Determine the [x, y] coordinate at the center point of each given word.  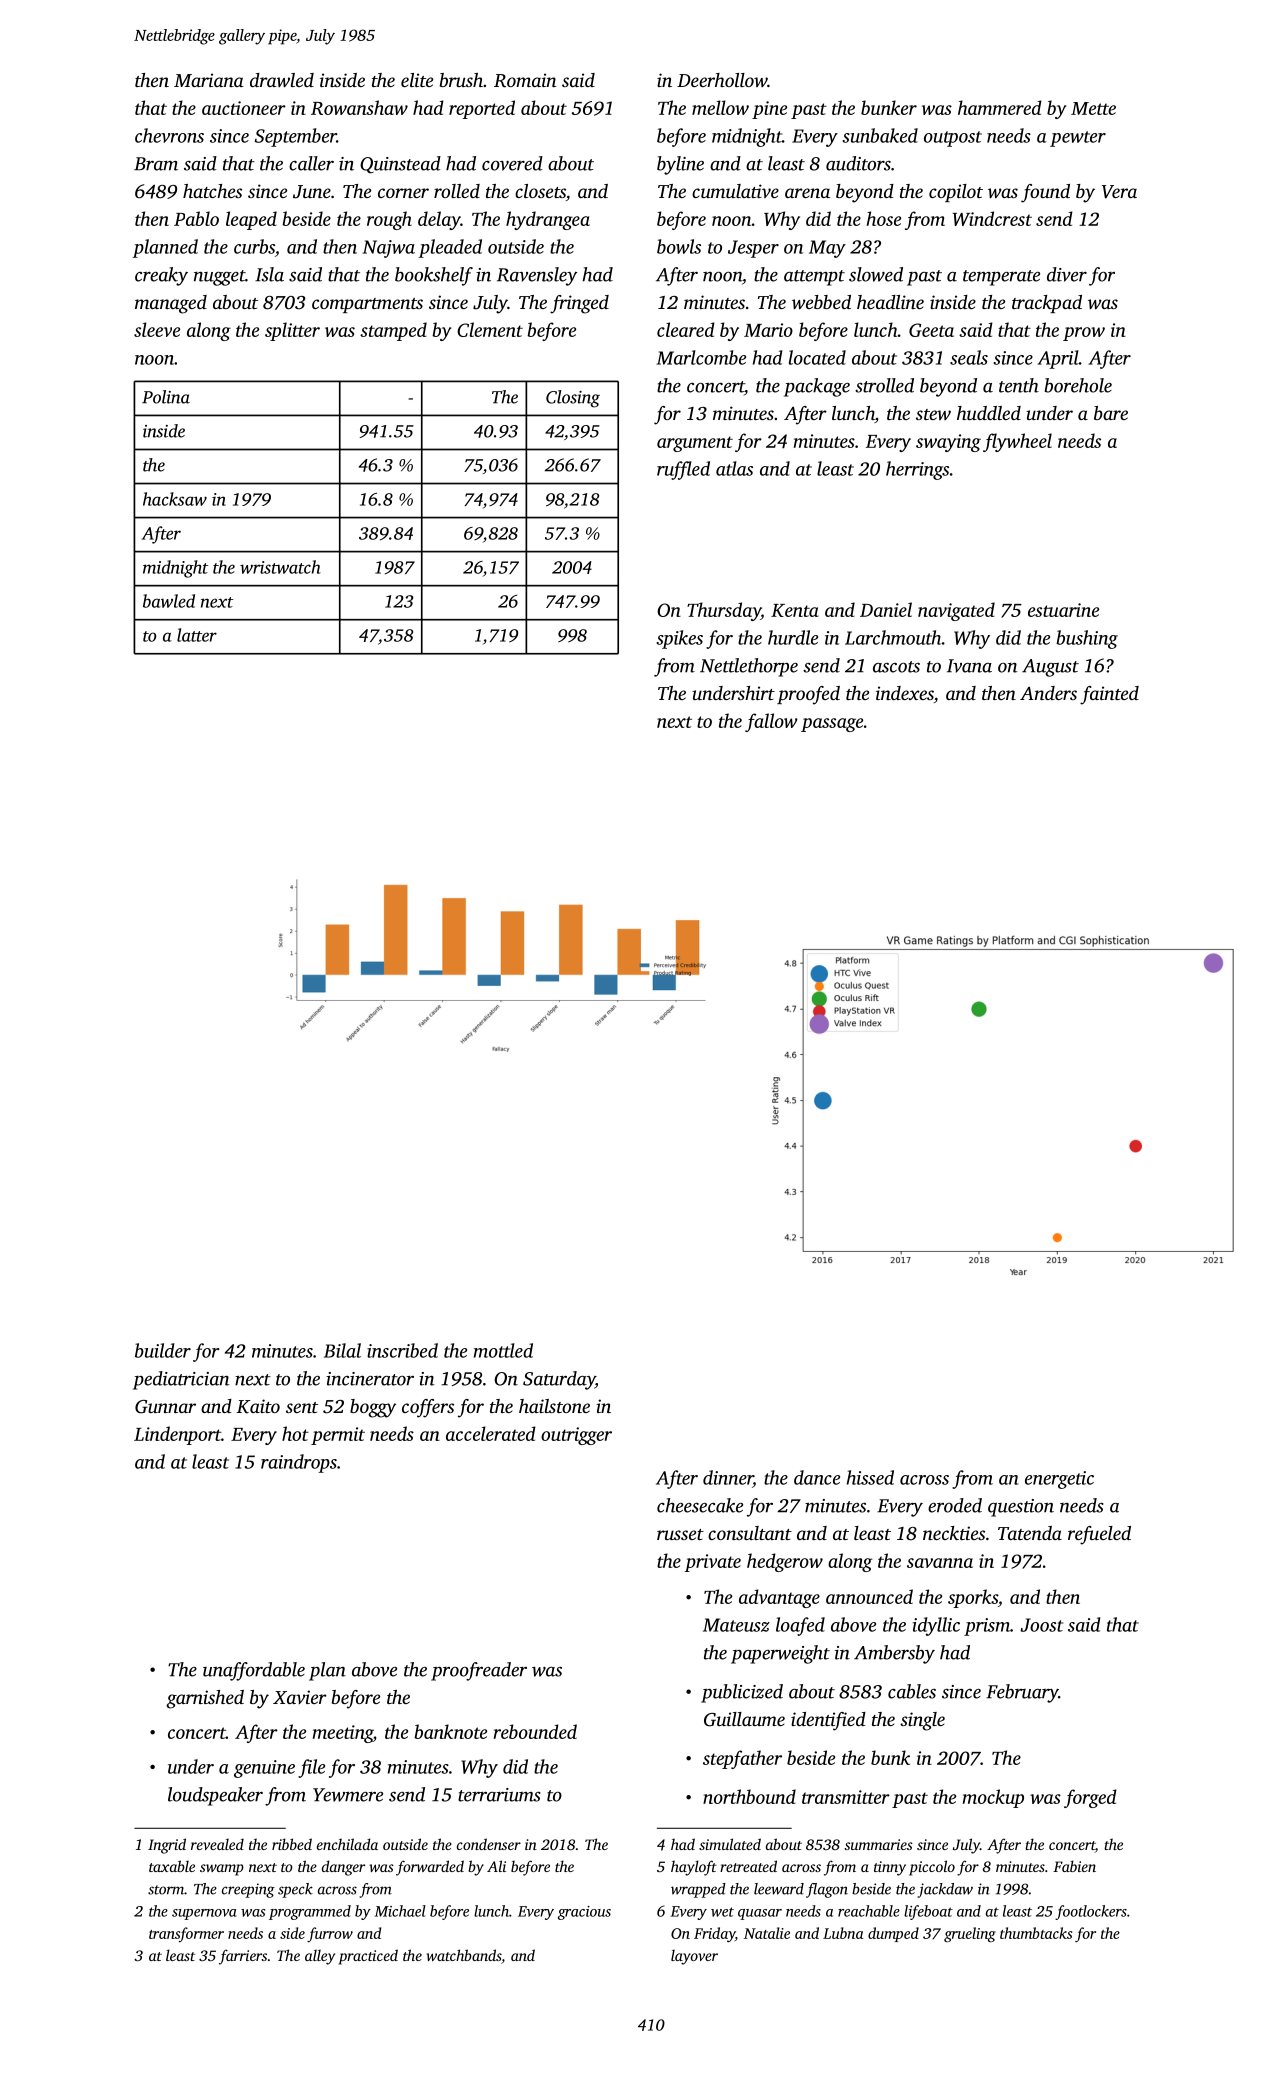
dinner [728, 1477]
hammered [1000, 107]
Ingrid [167, 1846]
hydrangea [548, 220]
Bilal [342, 1350]
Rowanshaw [359, 107]
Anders [1048, 693]
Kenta [795, 610]
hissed [870, 1477]
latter [197, 635]
